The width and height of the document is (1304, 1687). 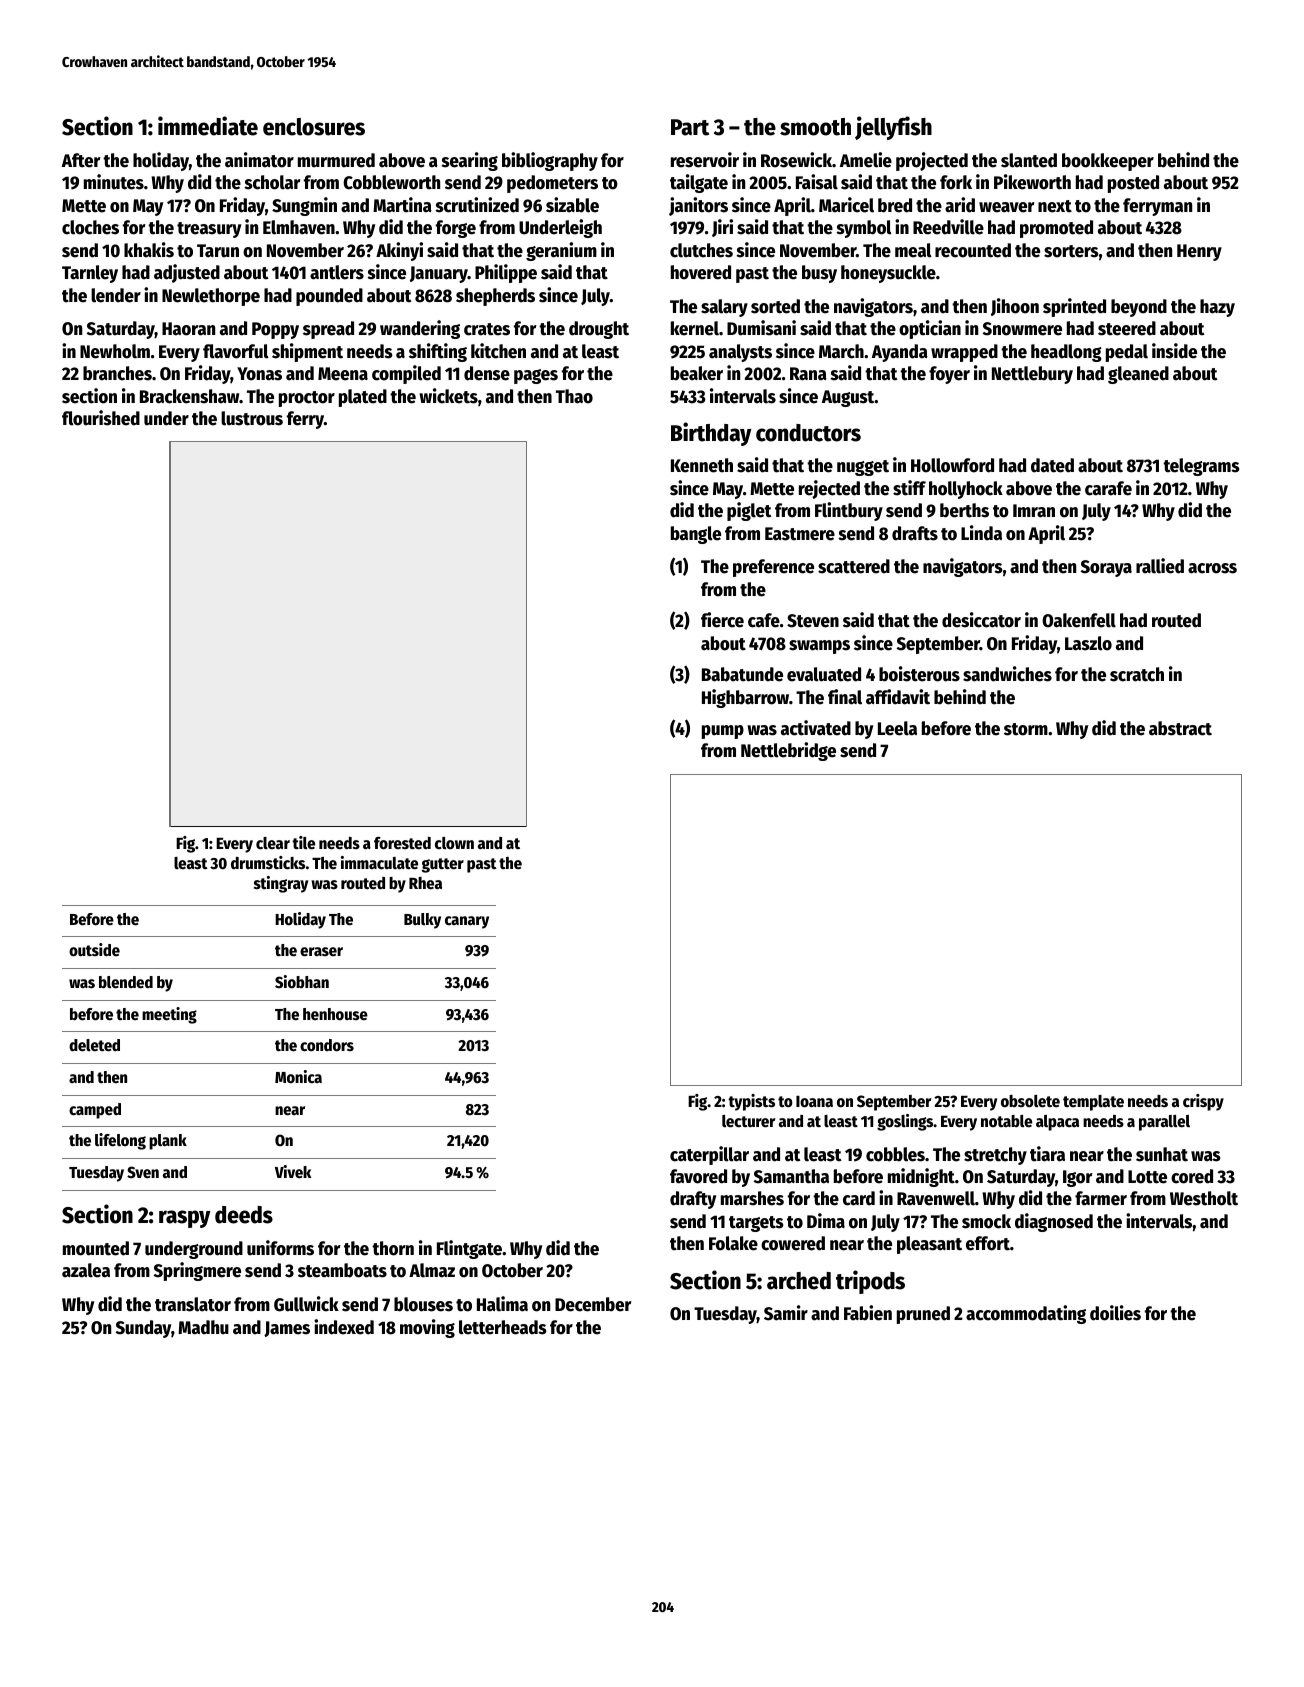 What do you see at coordinates (86, 1270) in the document?
I see `azalea` at bounding box center [86, 1270].
